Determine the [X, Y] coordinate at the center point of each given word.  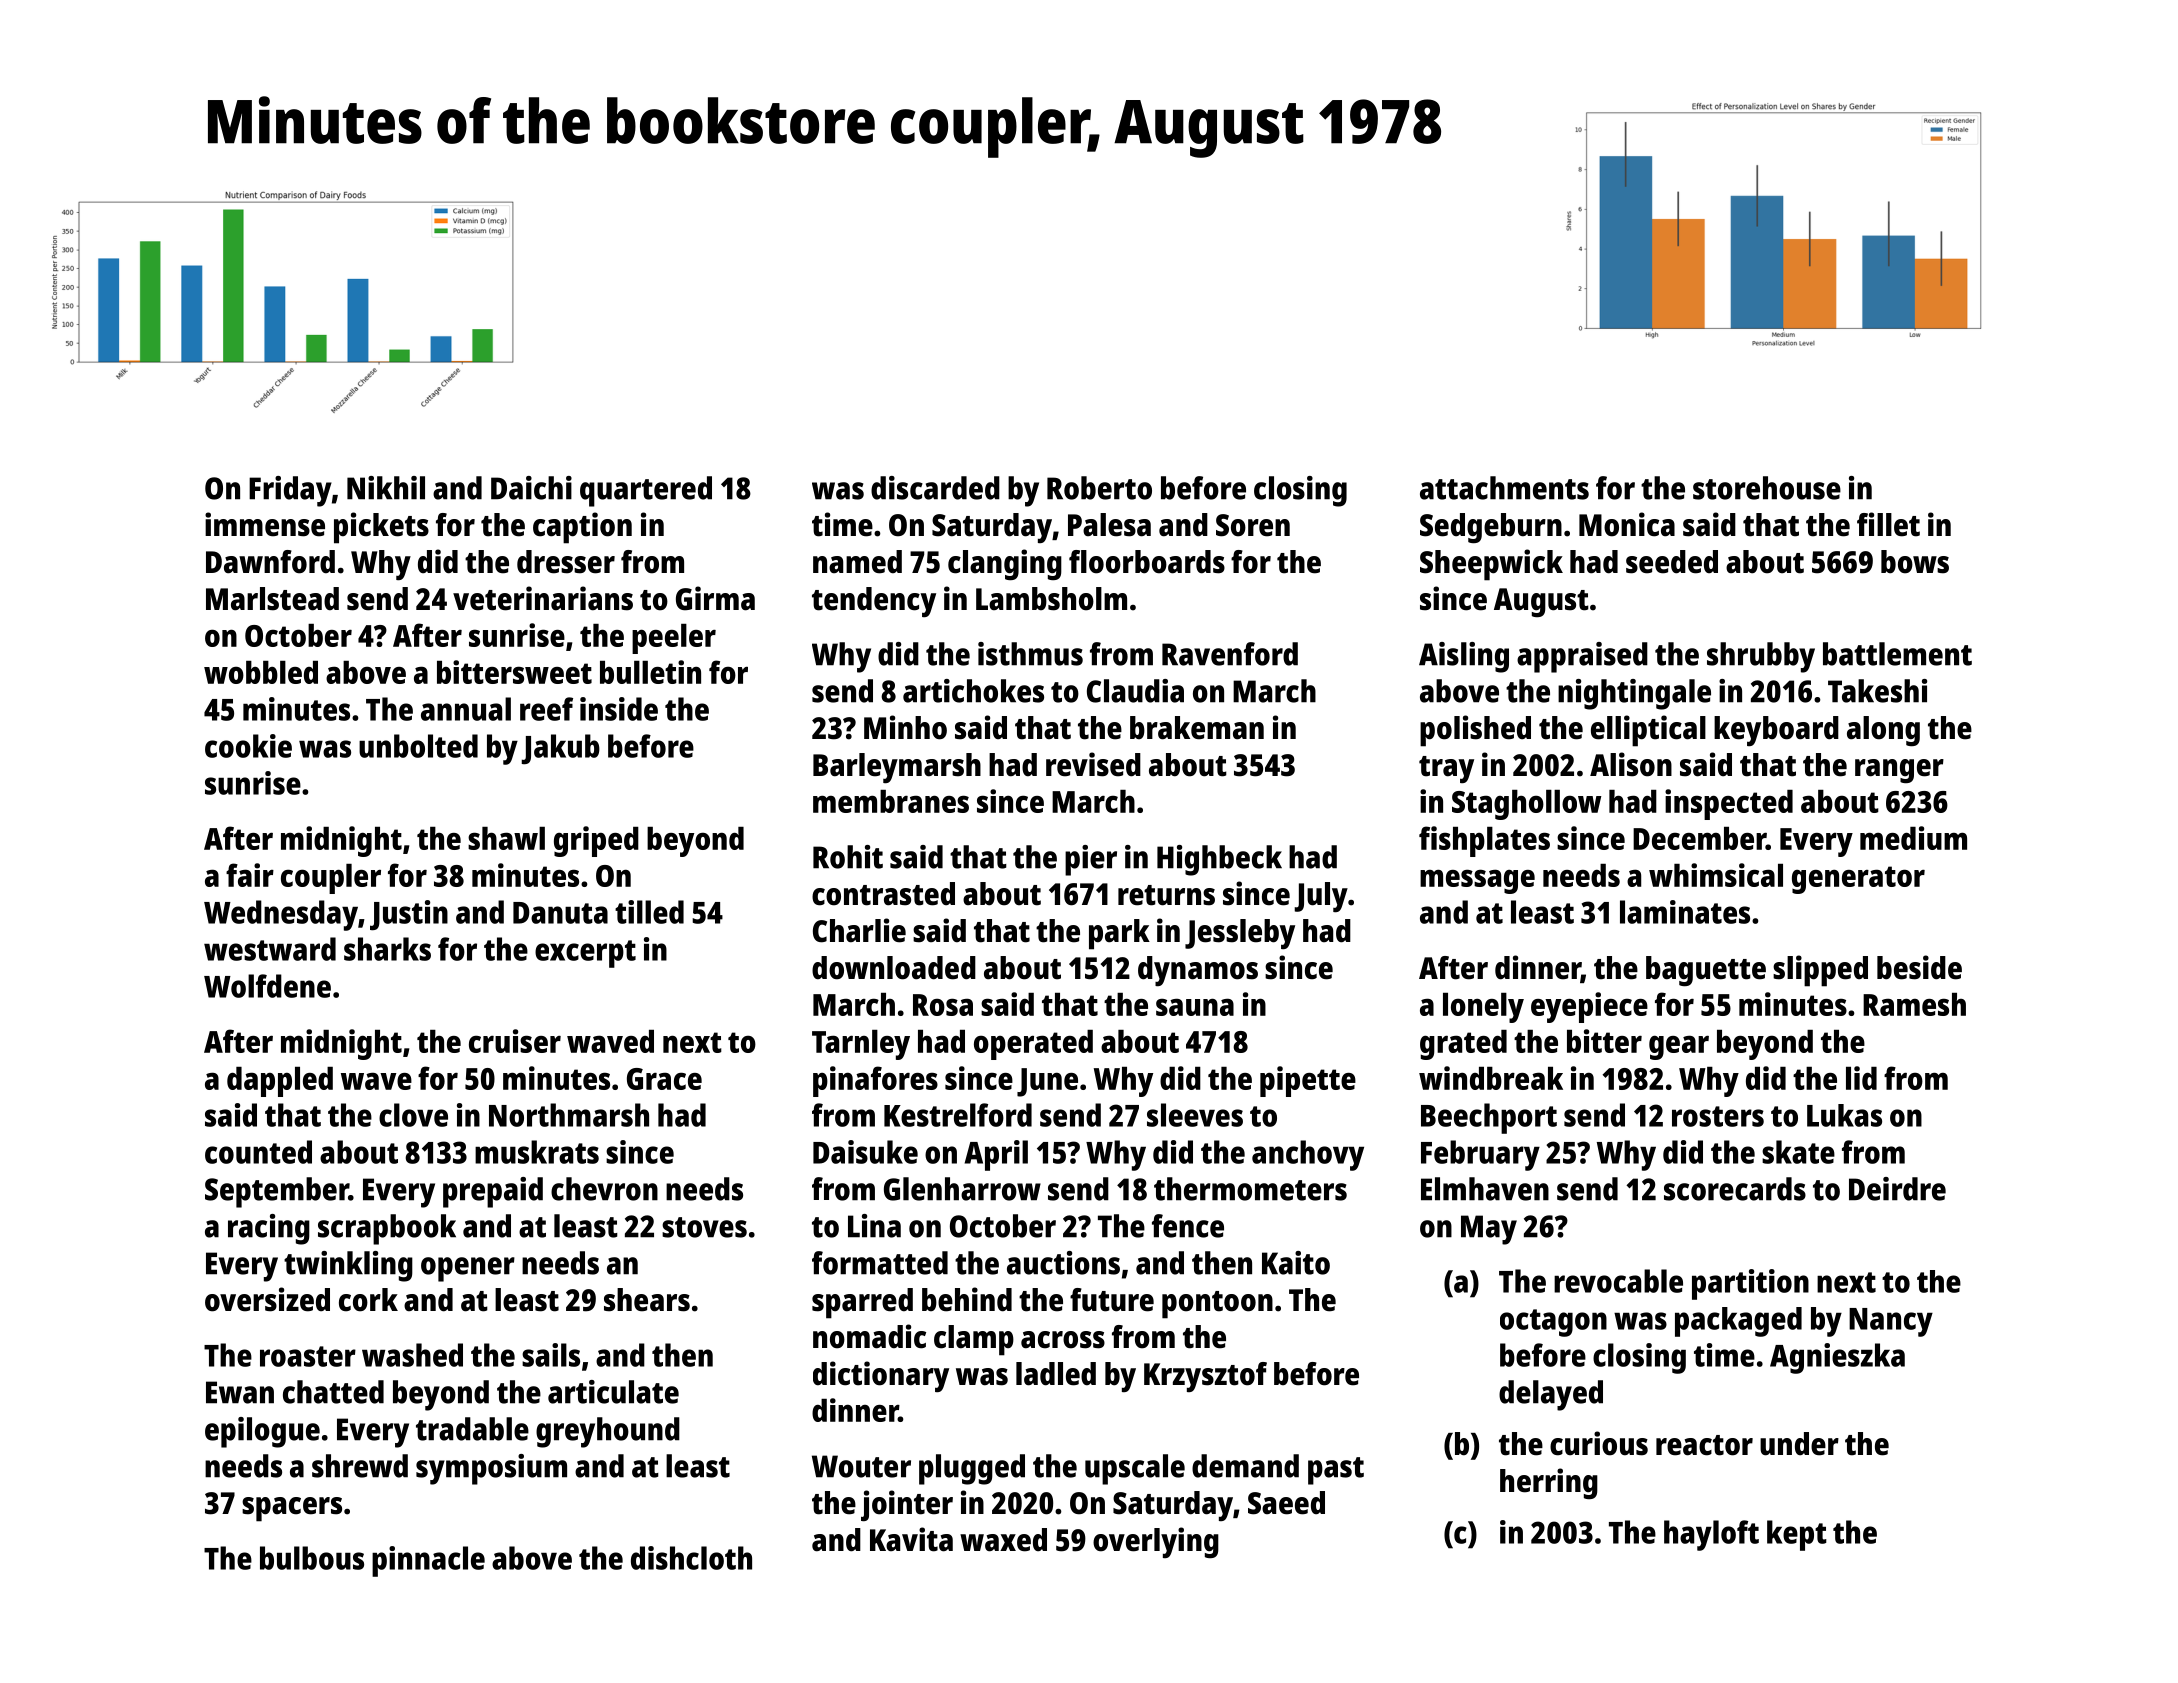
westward [270, 949]
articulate [613, 1392]
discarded [935, 488]
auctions [1063, 1263]
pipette [1308, 1081]
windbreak [1491, 1078]
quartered [646, 491]
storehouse [1767, 488]
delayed [1551, 1395]
